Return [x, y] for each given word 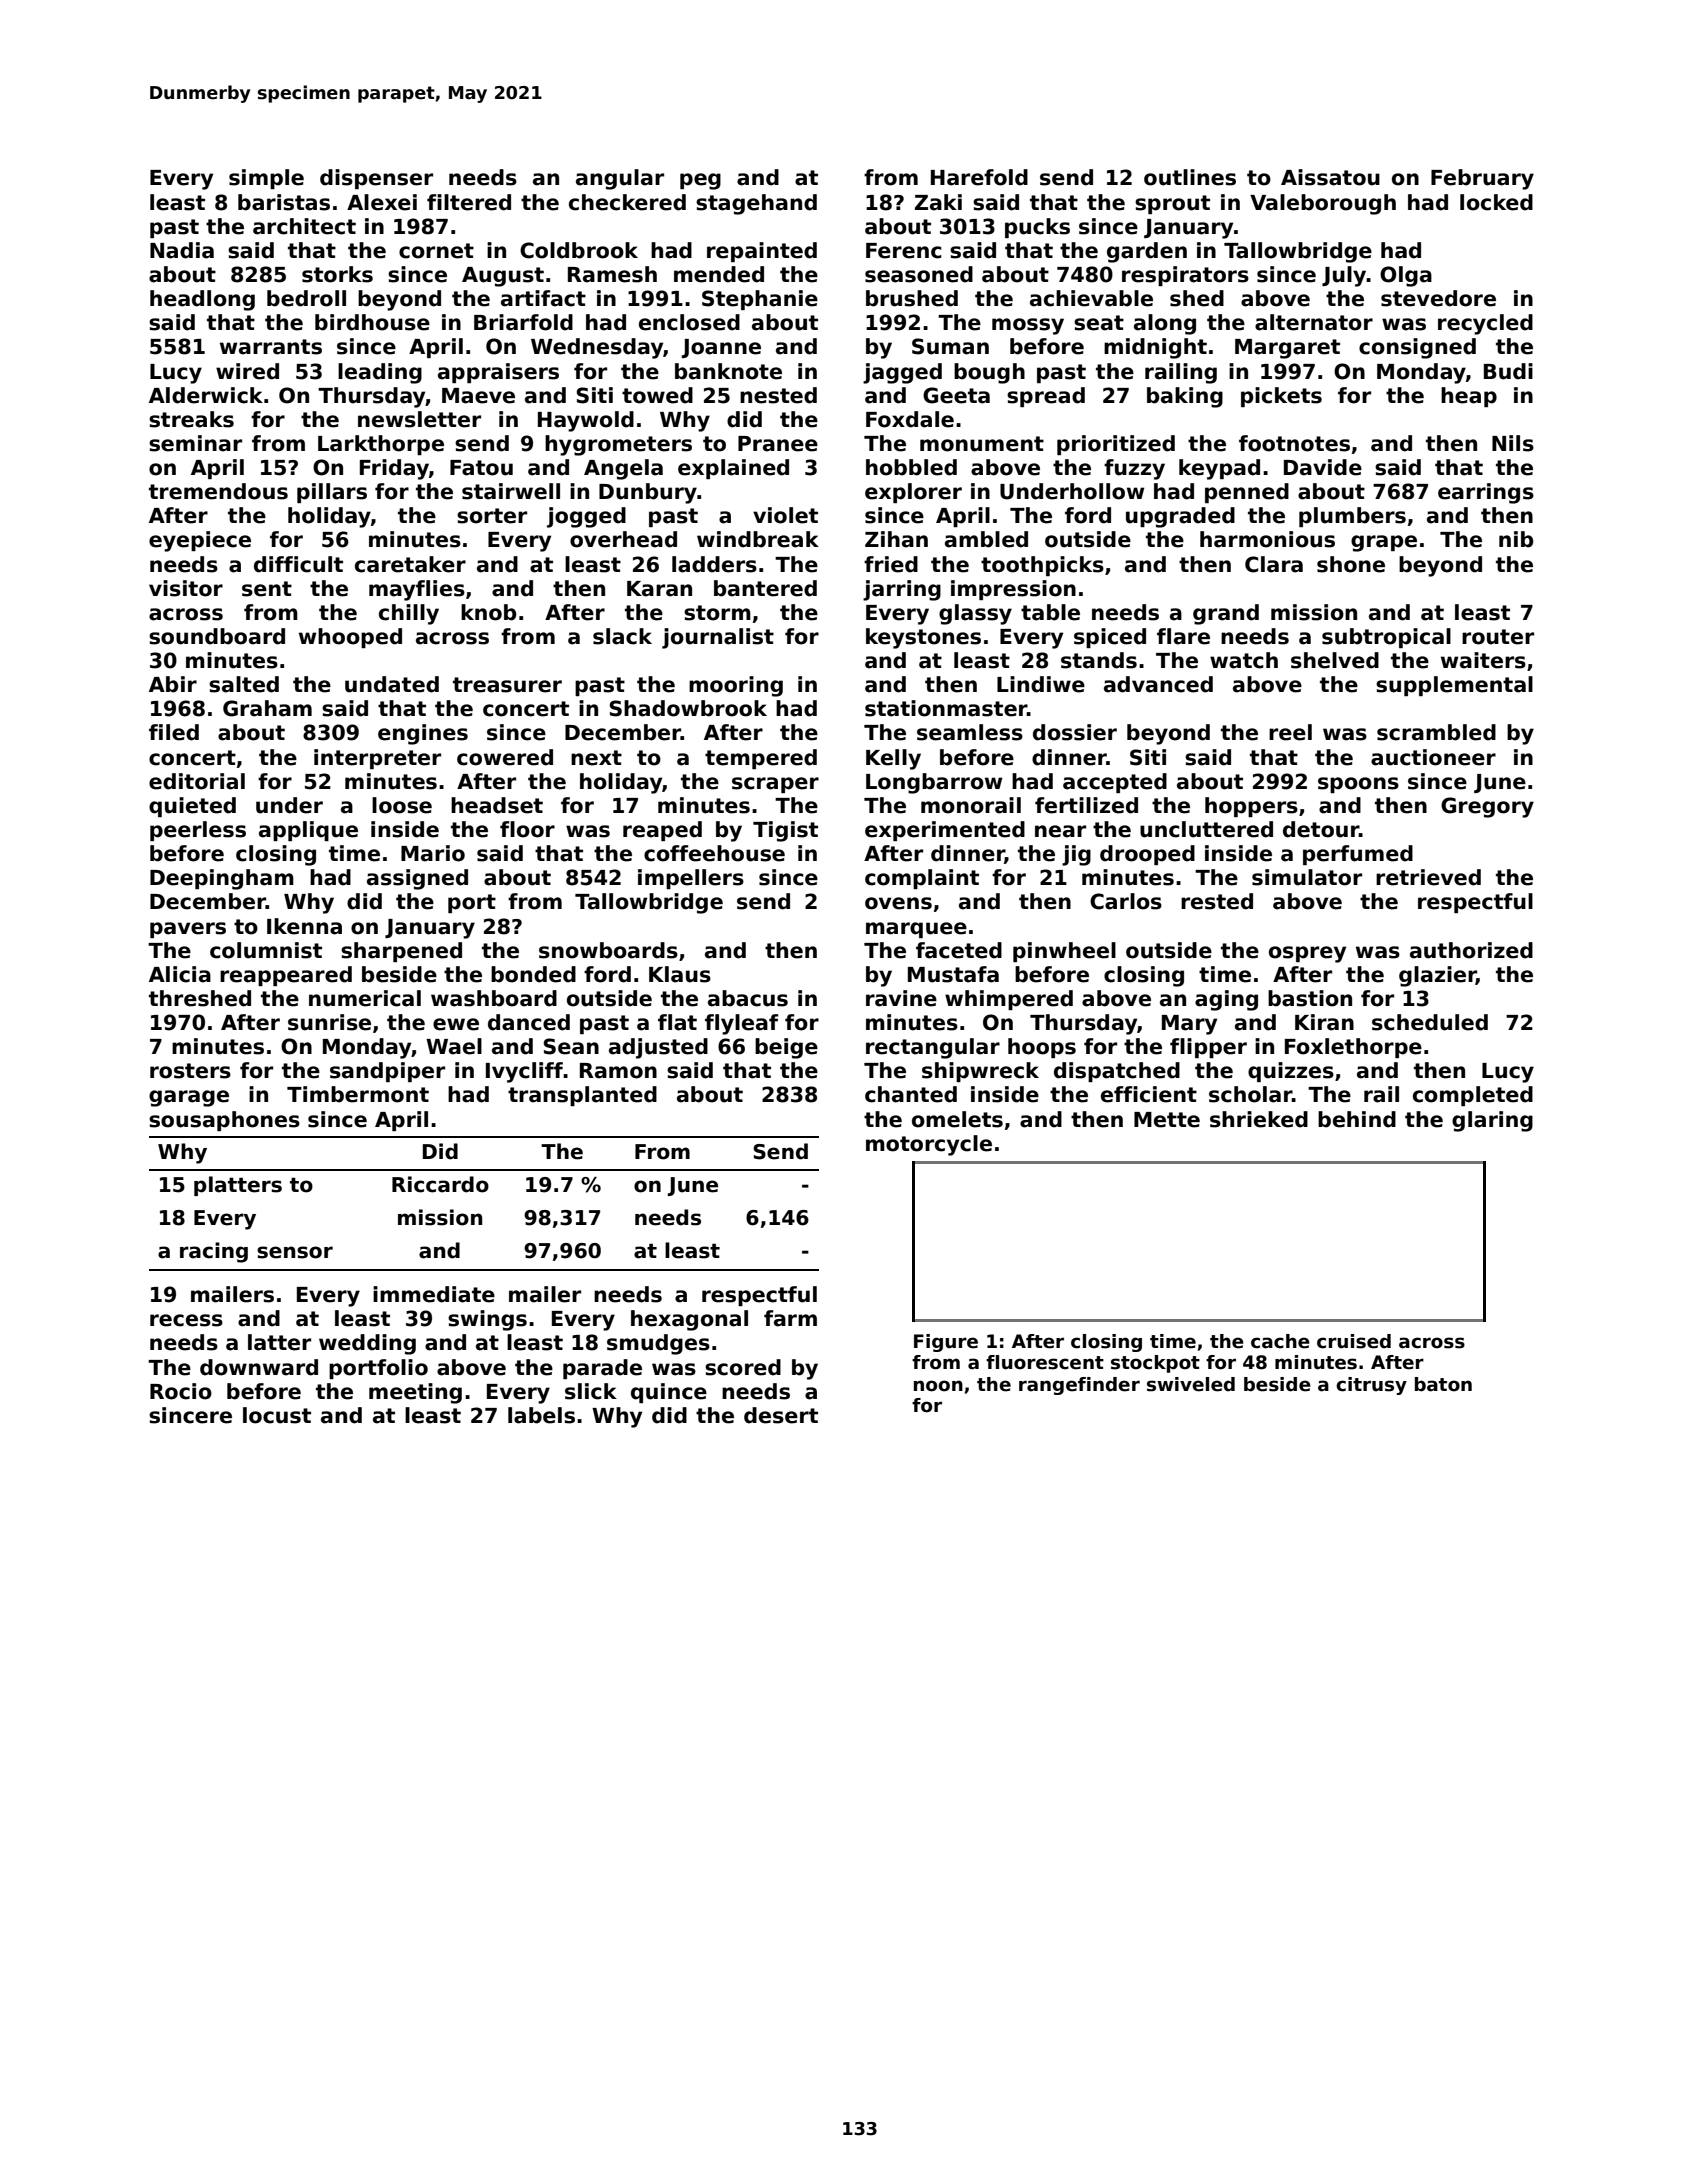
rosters [190, 1071]
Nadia [182, 250]
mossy [1028, 326]
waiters [1483, 660]
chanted [911, 1094]
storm [717, 613]
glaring [1492, 1121]
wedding [367, 1344]
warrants [271, 347]
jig [1076, 855]
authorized [1471, 950]
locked [1496, 202]
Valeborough [1323, 204]
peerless [198, 831]
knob [489, 612]
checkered [627, 202]
